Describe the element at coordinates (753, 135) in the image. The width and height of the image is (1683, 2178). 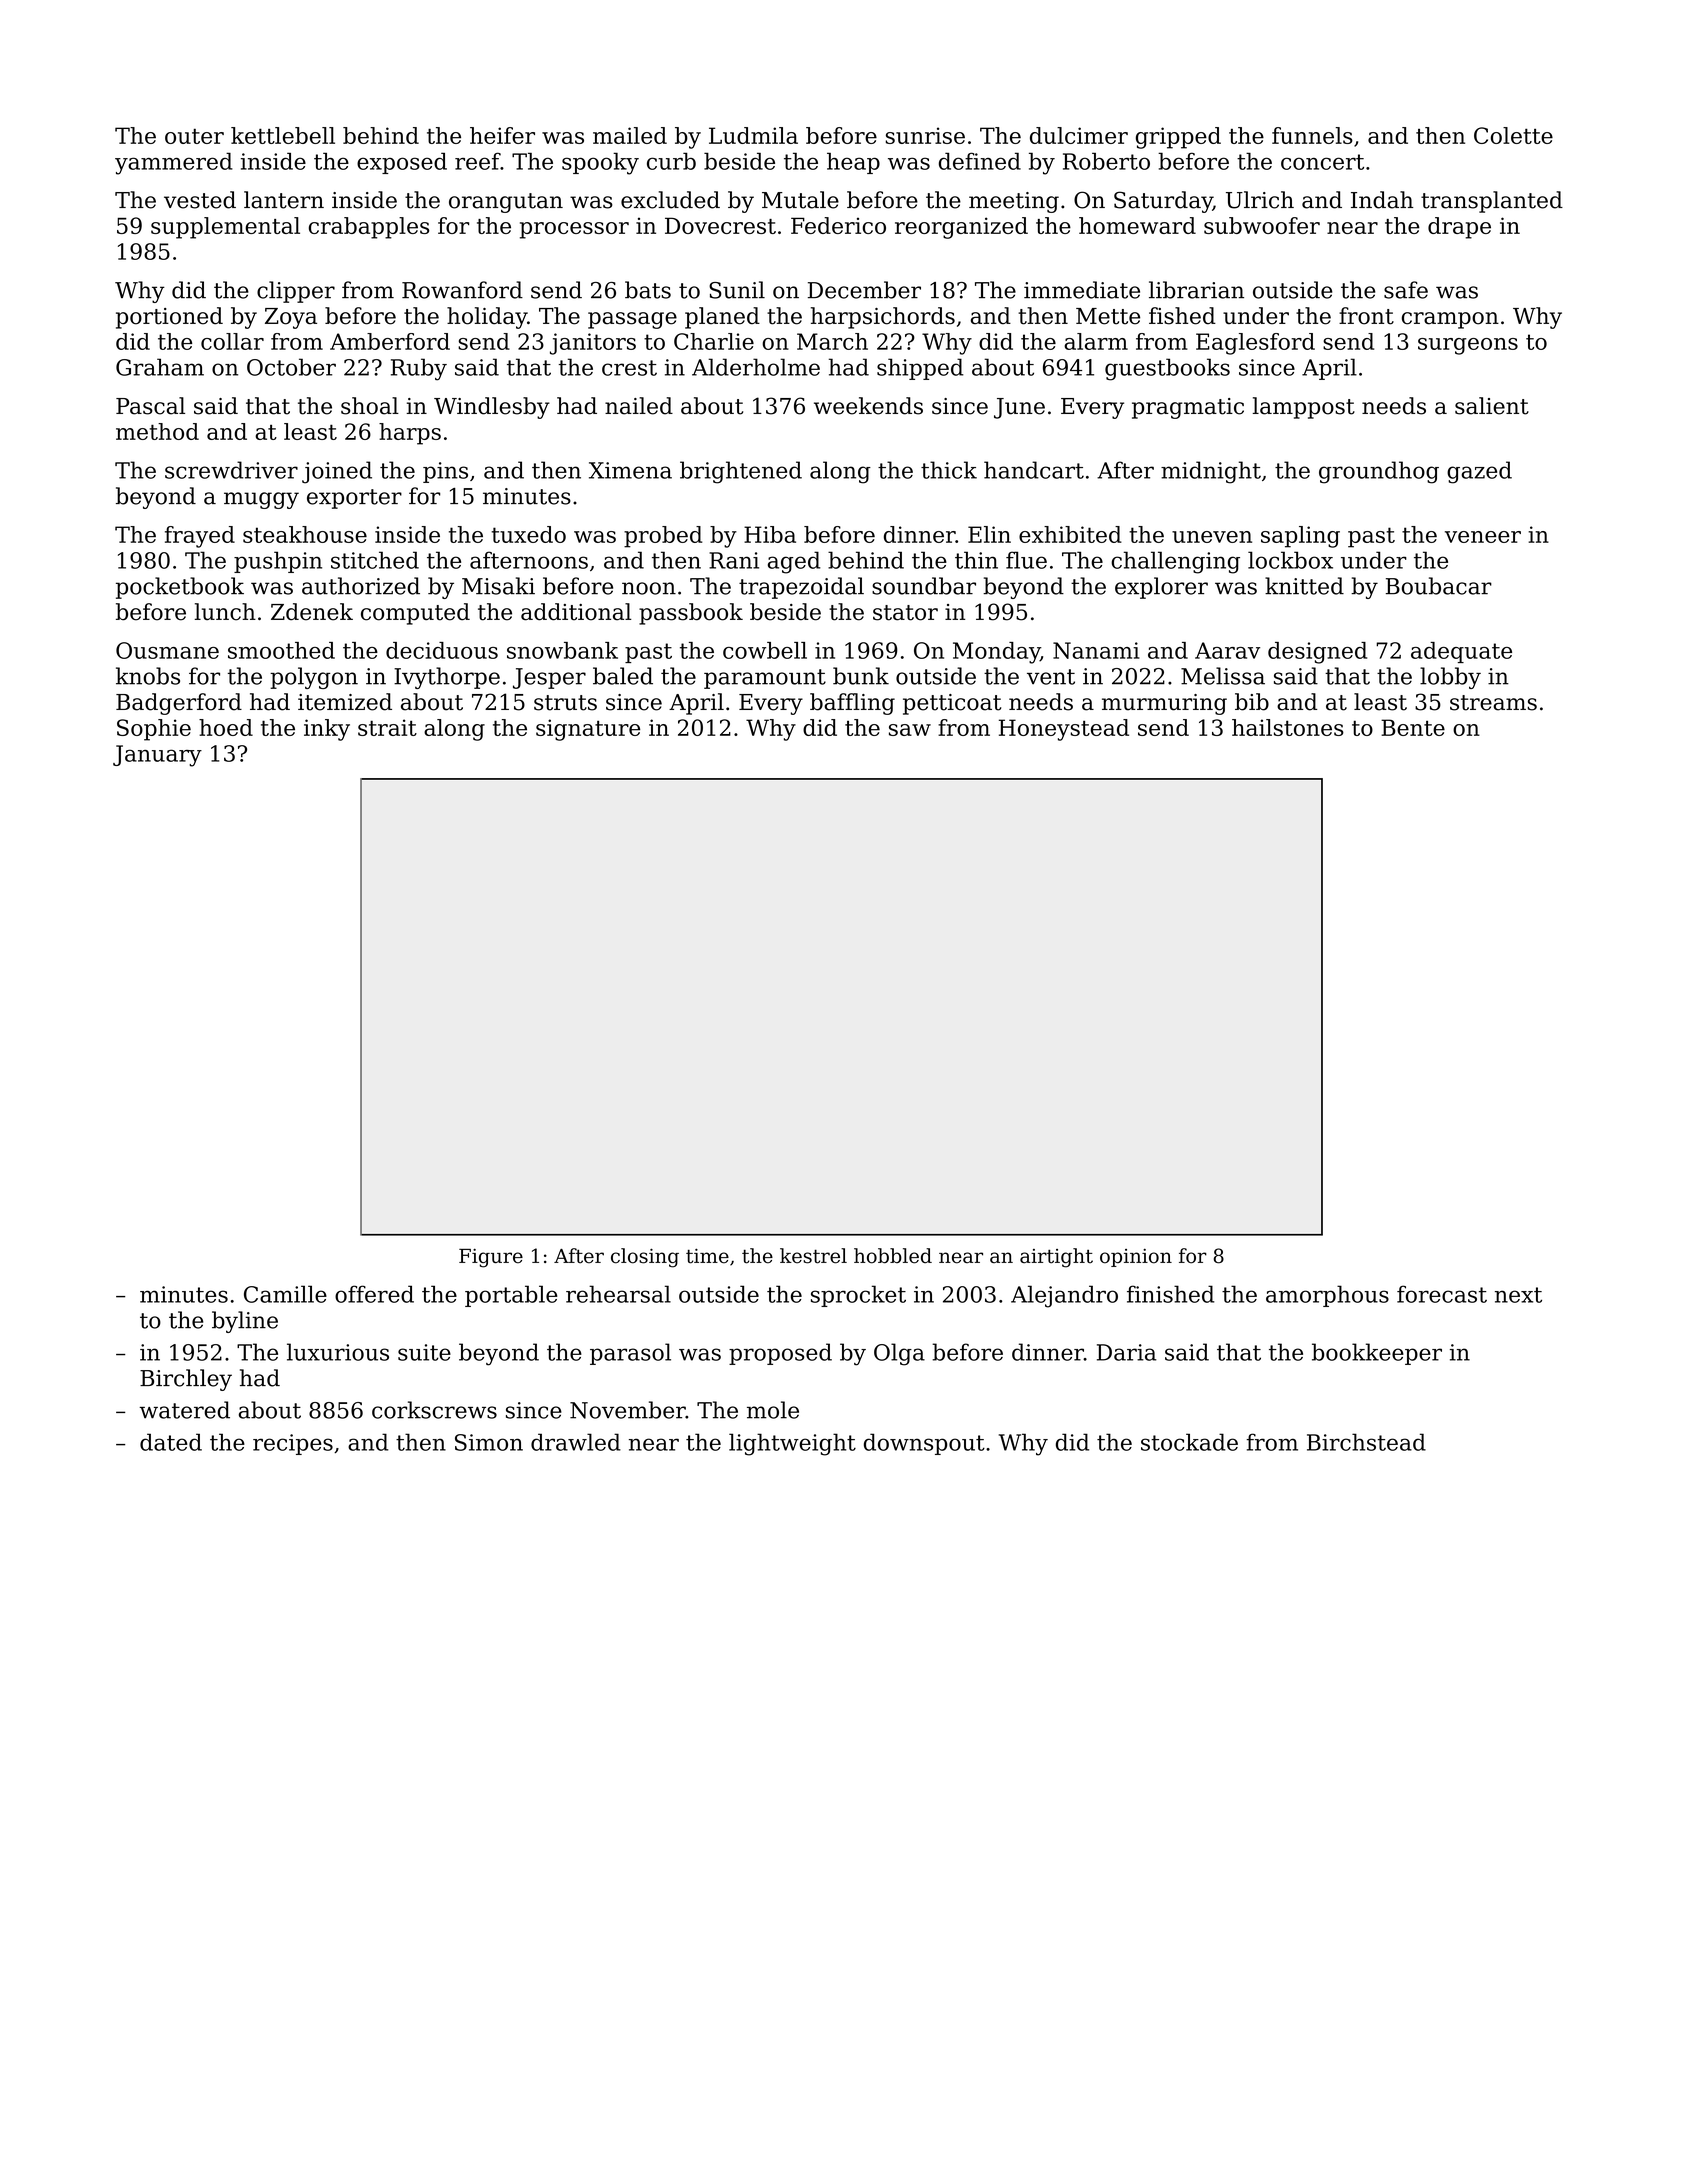
I see `Ludmila` at that location.
